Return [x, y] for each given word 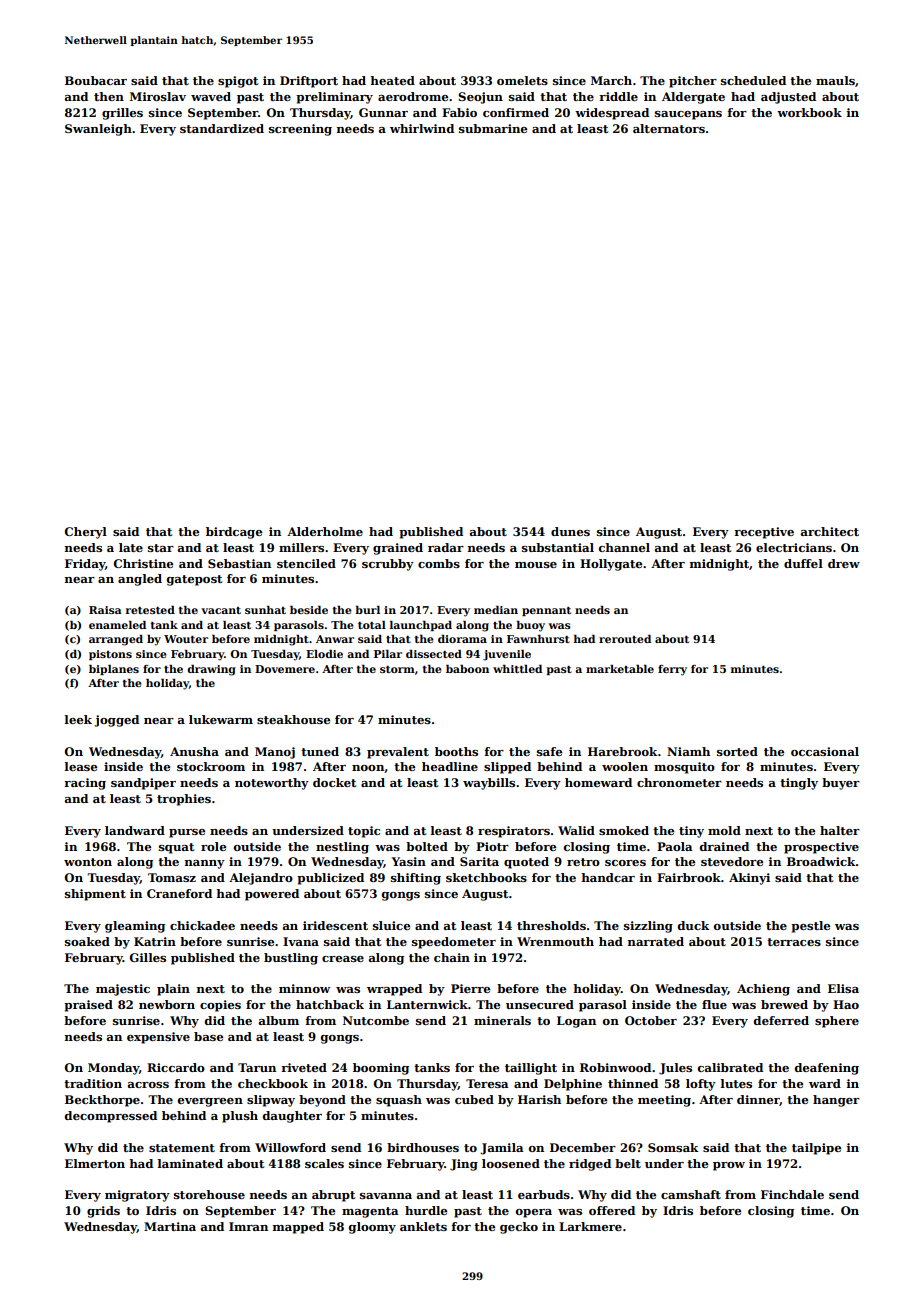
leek [78, 719]
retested [150, 610]
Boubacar [96, 80]
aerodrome [413, 96]
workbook [809, 112]
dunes [570, 531]
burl [367, 610]
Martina [170, 1226]
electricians [794, 547]
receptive [764, 533]
